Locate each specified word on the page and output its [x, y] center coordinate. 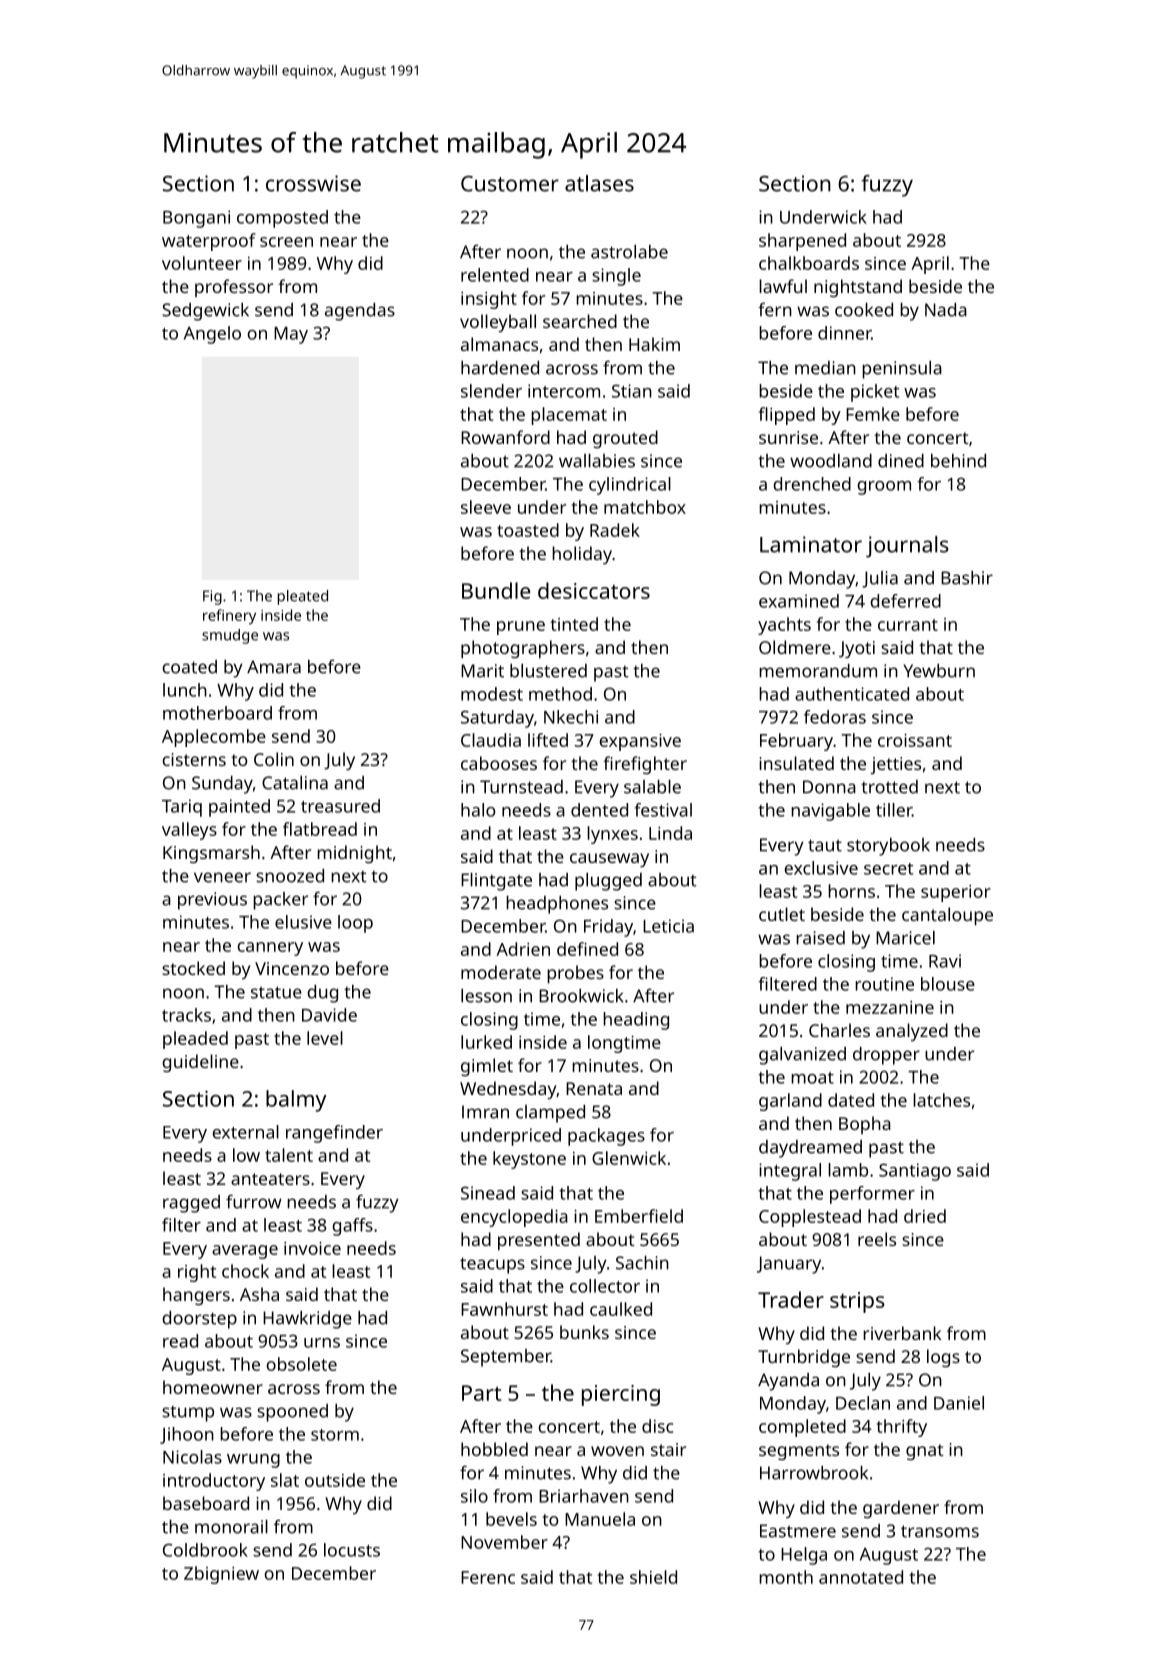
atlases [599, 183]
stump [188, 1414]
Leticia [668, 926]
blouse [948, 984]
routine [884, 984]
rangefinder [334, 1134]
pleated [303, 597]
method [560, 694]
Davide [329, 1015]
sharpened [802, 242]
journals [907, 547]
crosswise [313, 183]
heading [636, 1021]
